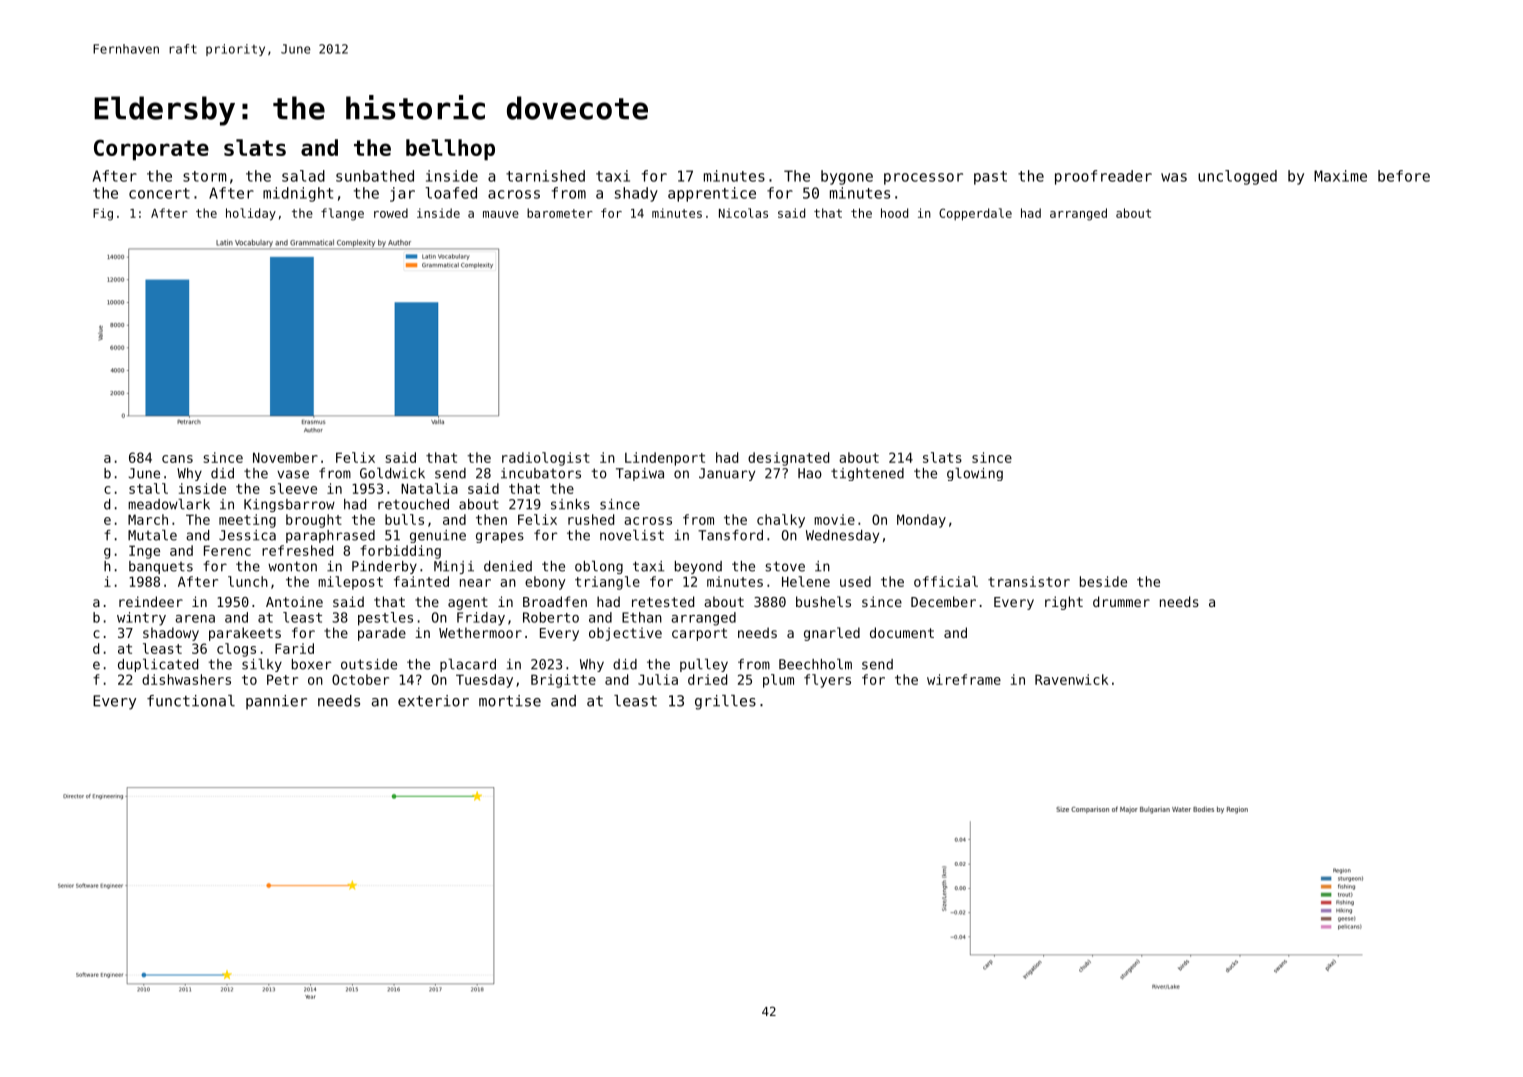  I want to click on dishwashers, so click(186, 679).
